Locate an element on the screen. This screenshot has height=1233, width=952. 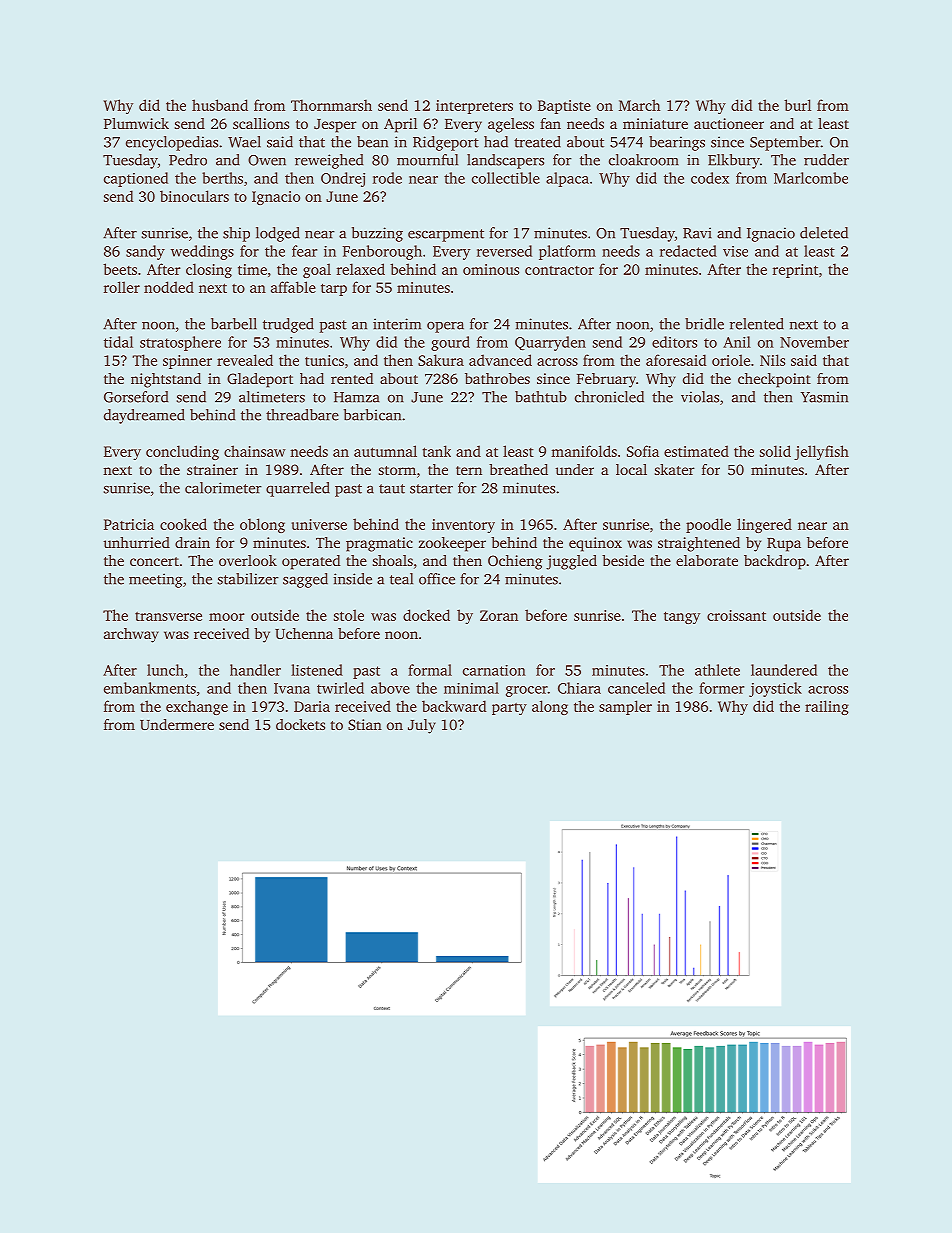
husband is located at coordinates (220, 105).
